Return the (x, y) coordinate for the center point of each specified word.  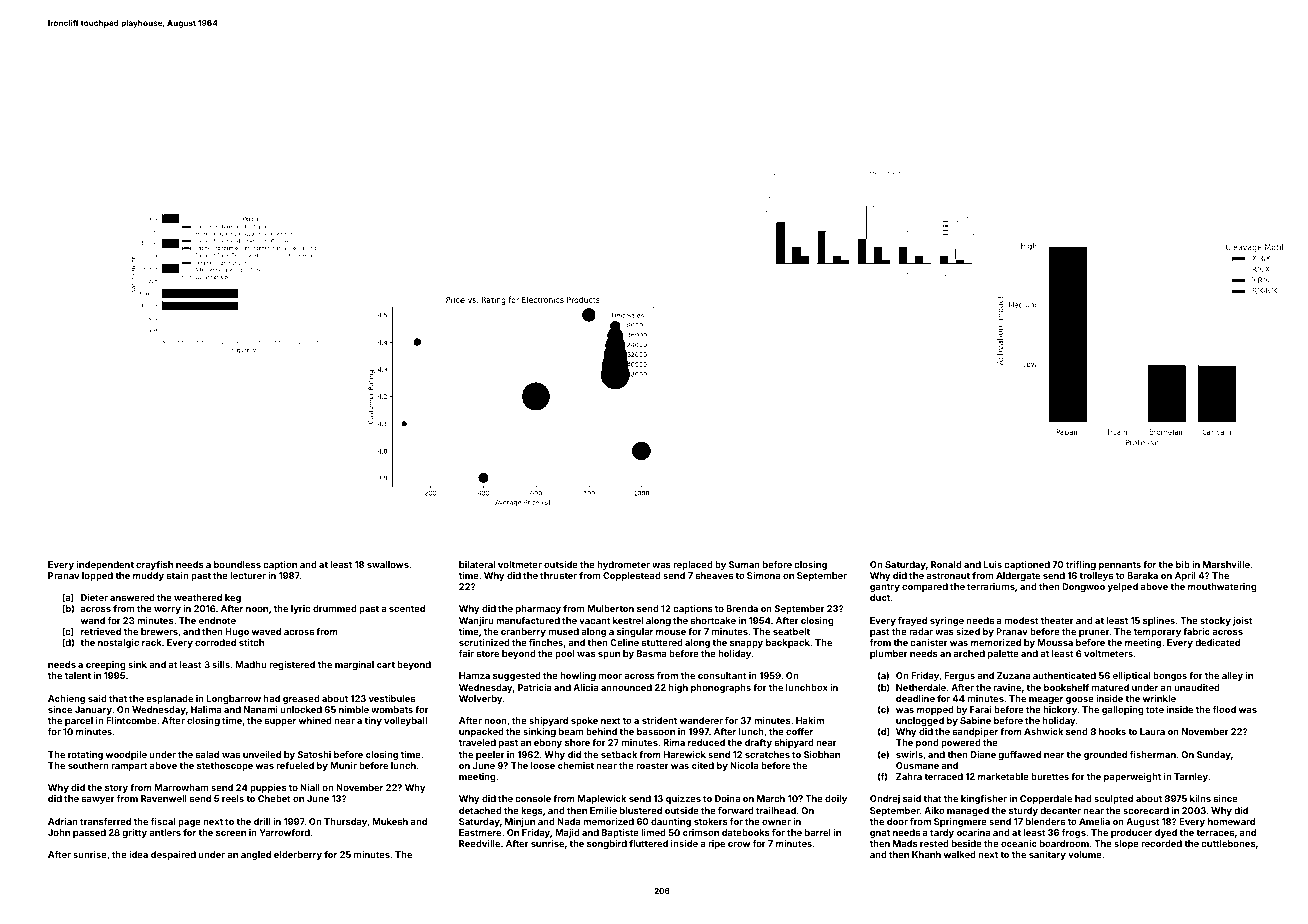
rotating (85, 755)
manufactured (528, 620)
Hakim (810, 720)
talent (78, 675)
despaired (173, 855)
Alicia (585, 687)
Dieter (94, 597)
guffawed (1019, 755)
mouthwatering (1222, 587)
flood (1224, 709)
